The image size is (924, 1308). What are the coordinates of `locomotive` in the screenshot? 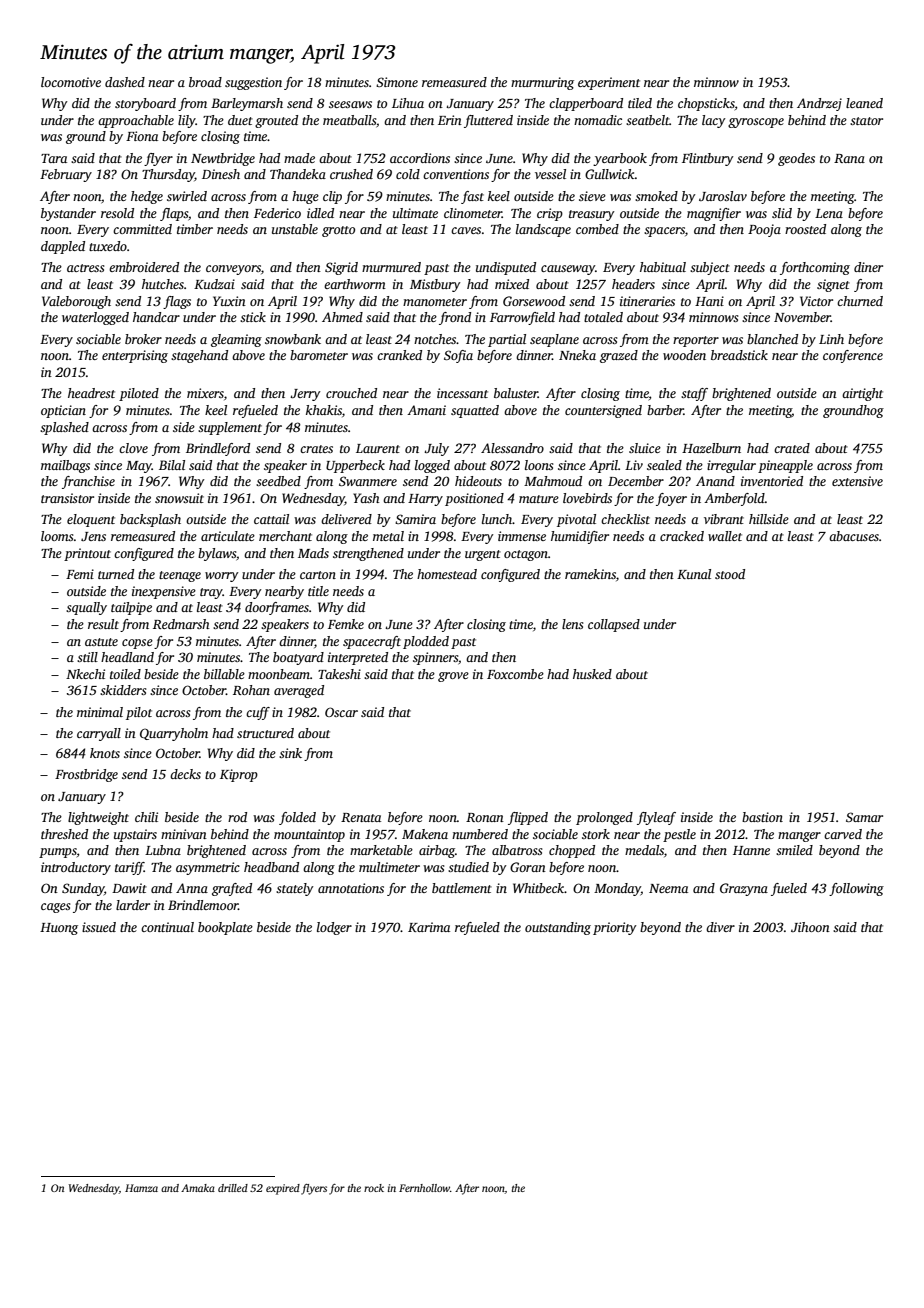 It's located at (71, 82).
